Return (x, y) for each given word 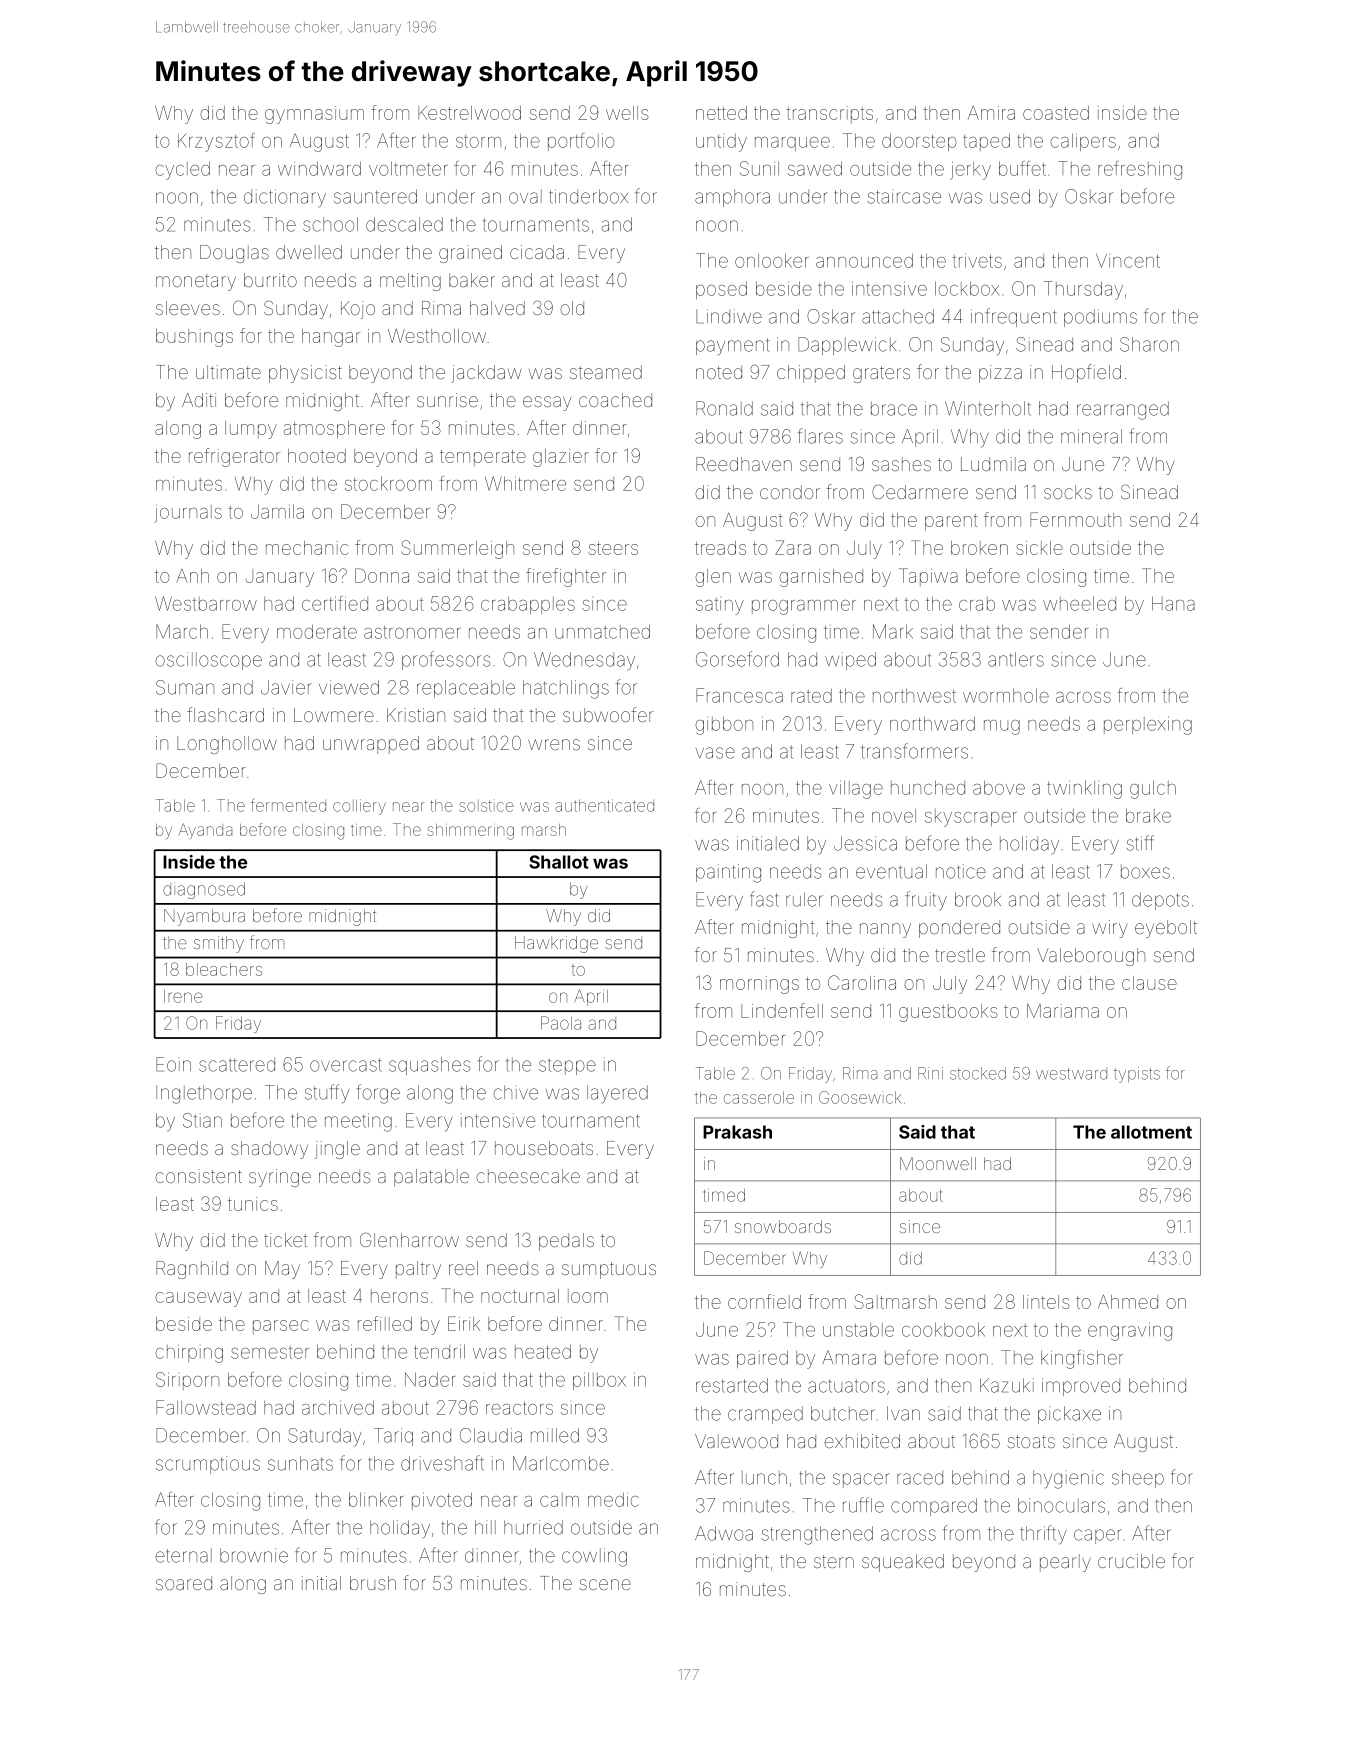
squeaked (903, 1563)
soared (184, 1583)
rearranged (1123, 410)
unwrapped (371, 745)
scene (605, 1584)
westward (1071, 1074)
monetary (196, 282)
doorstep (919, 142)
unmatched (602, 631)
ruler (804, 899)
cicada (537, 252)
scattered (237, 1065)
